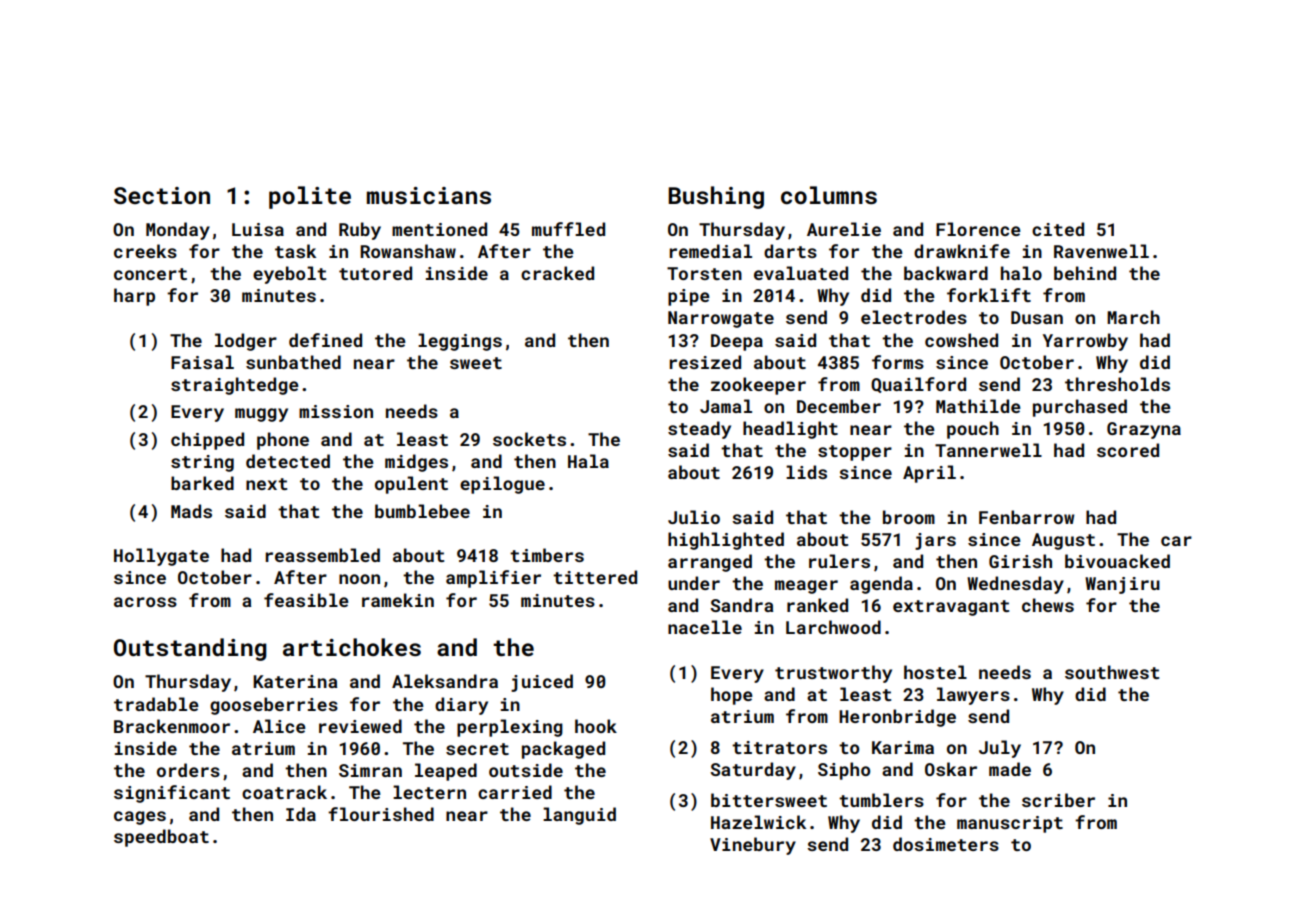  Describe the element at coordinates (1058, 229) in the screenshot. I see `cited` at that location.
